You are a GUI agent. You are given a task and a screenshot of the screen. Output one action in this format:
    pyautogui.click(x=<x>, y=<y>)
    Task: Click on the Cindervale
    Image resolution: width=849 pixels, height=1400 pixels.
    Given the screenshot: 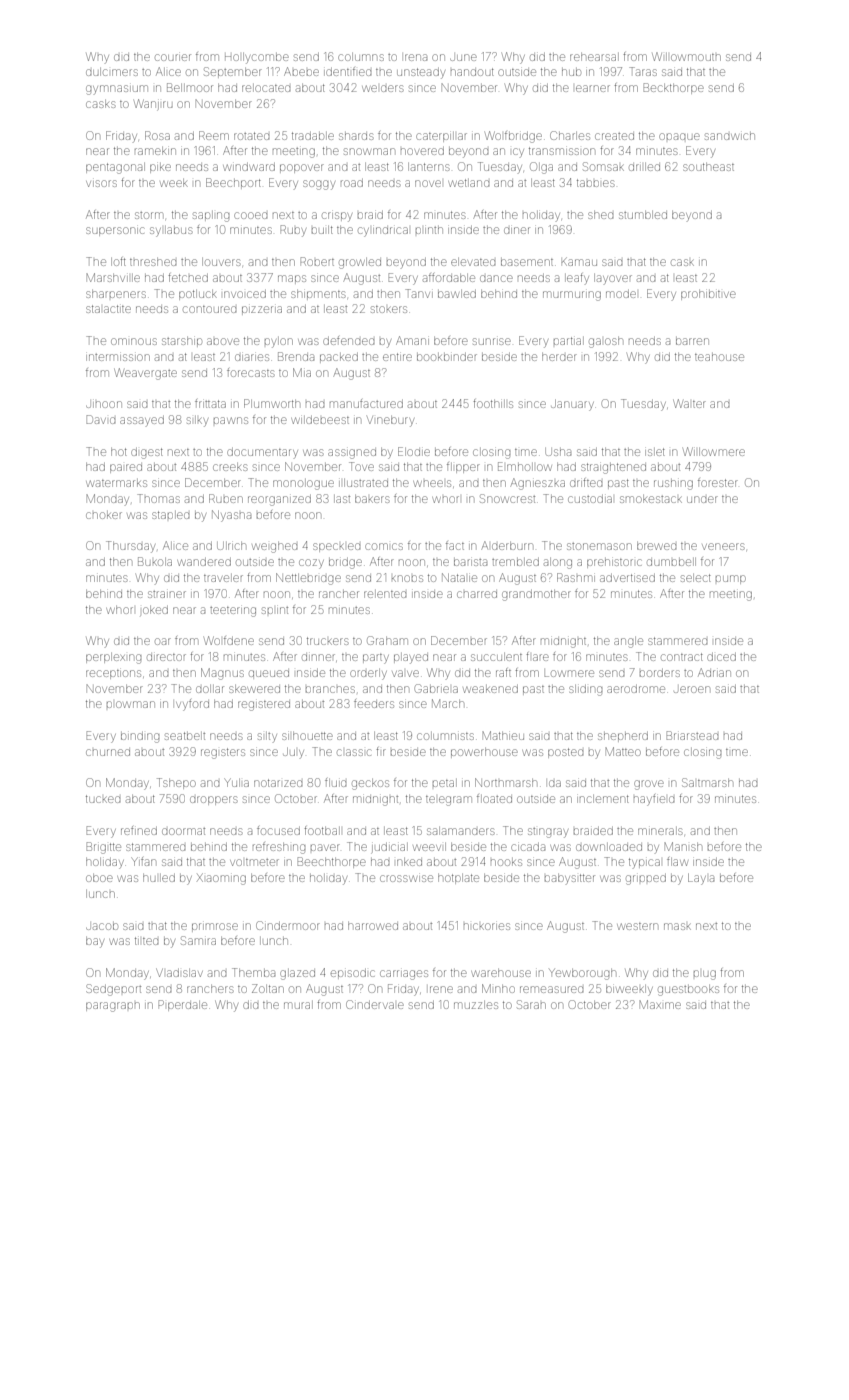 What is the action you would take?
    pyautogui.click(x=375, y=1004)
